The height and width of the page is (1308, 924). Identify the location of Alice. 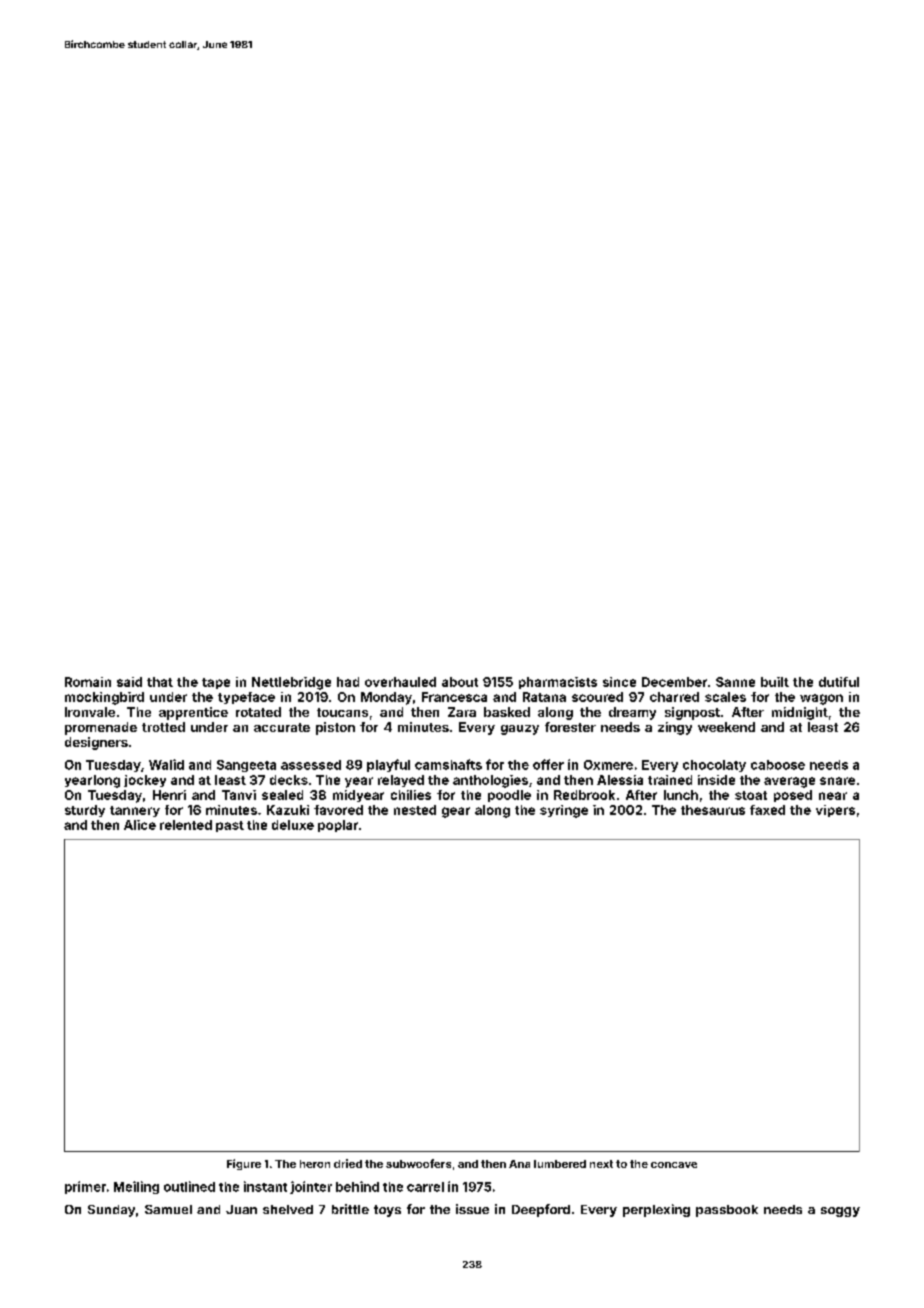
(140, 825).
